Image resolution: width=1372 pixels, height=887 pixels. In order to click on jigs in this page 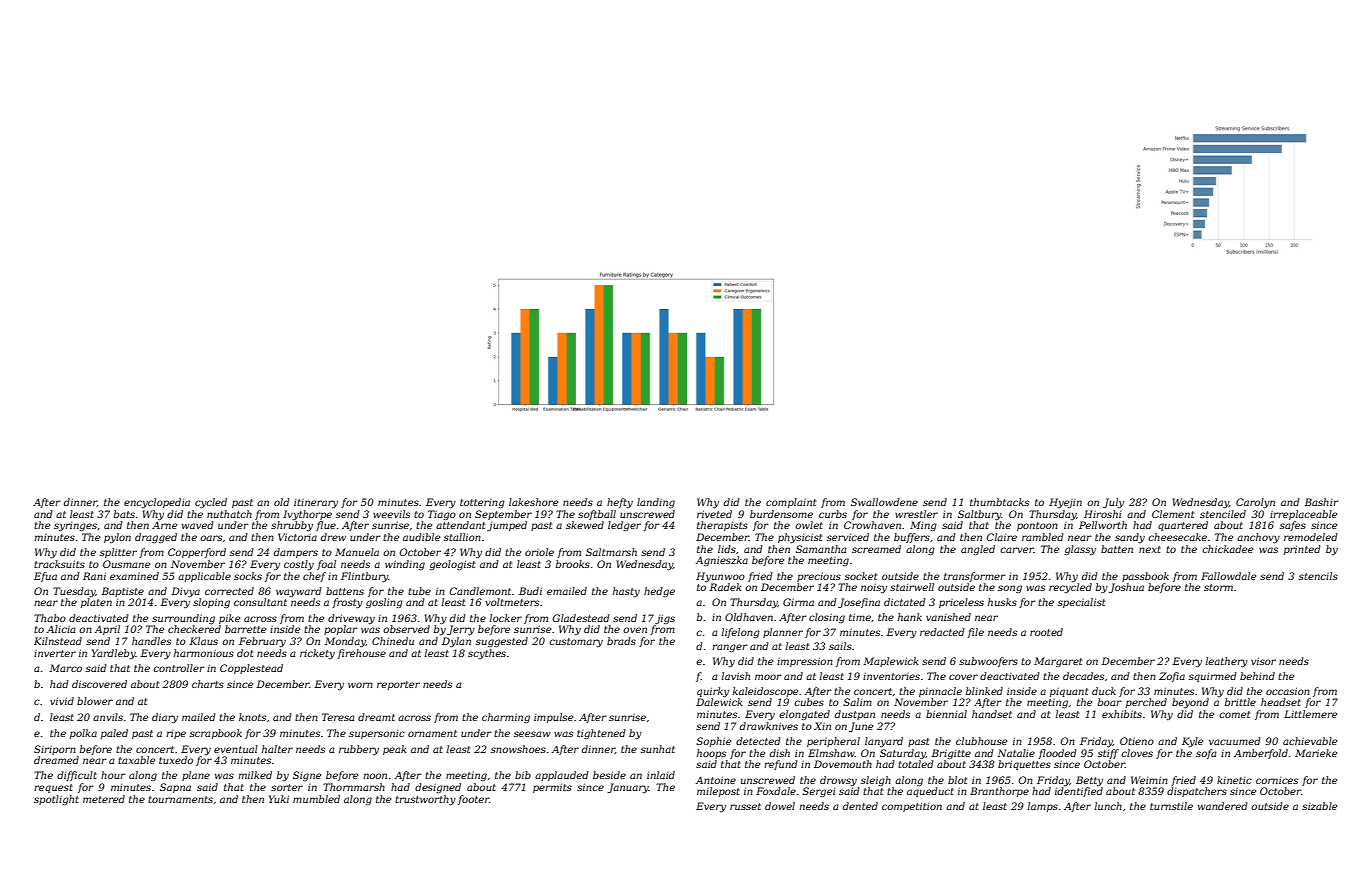, I will do `click(665, 619)`.
